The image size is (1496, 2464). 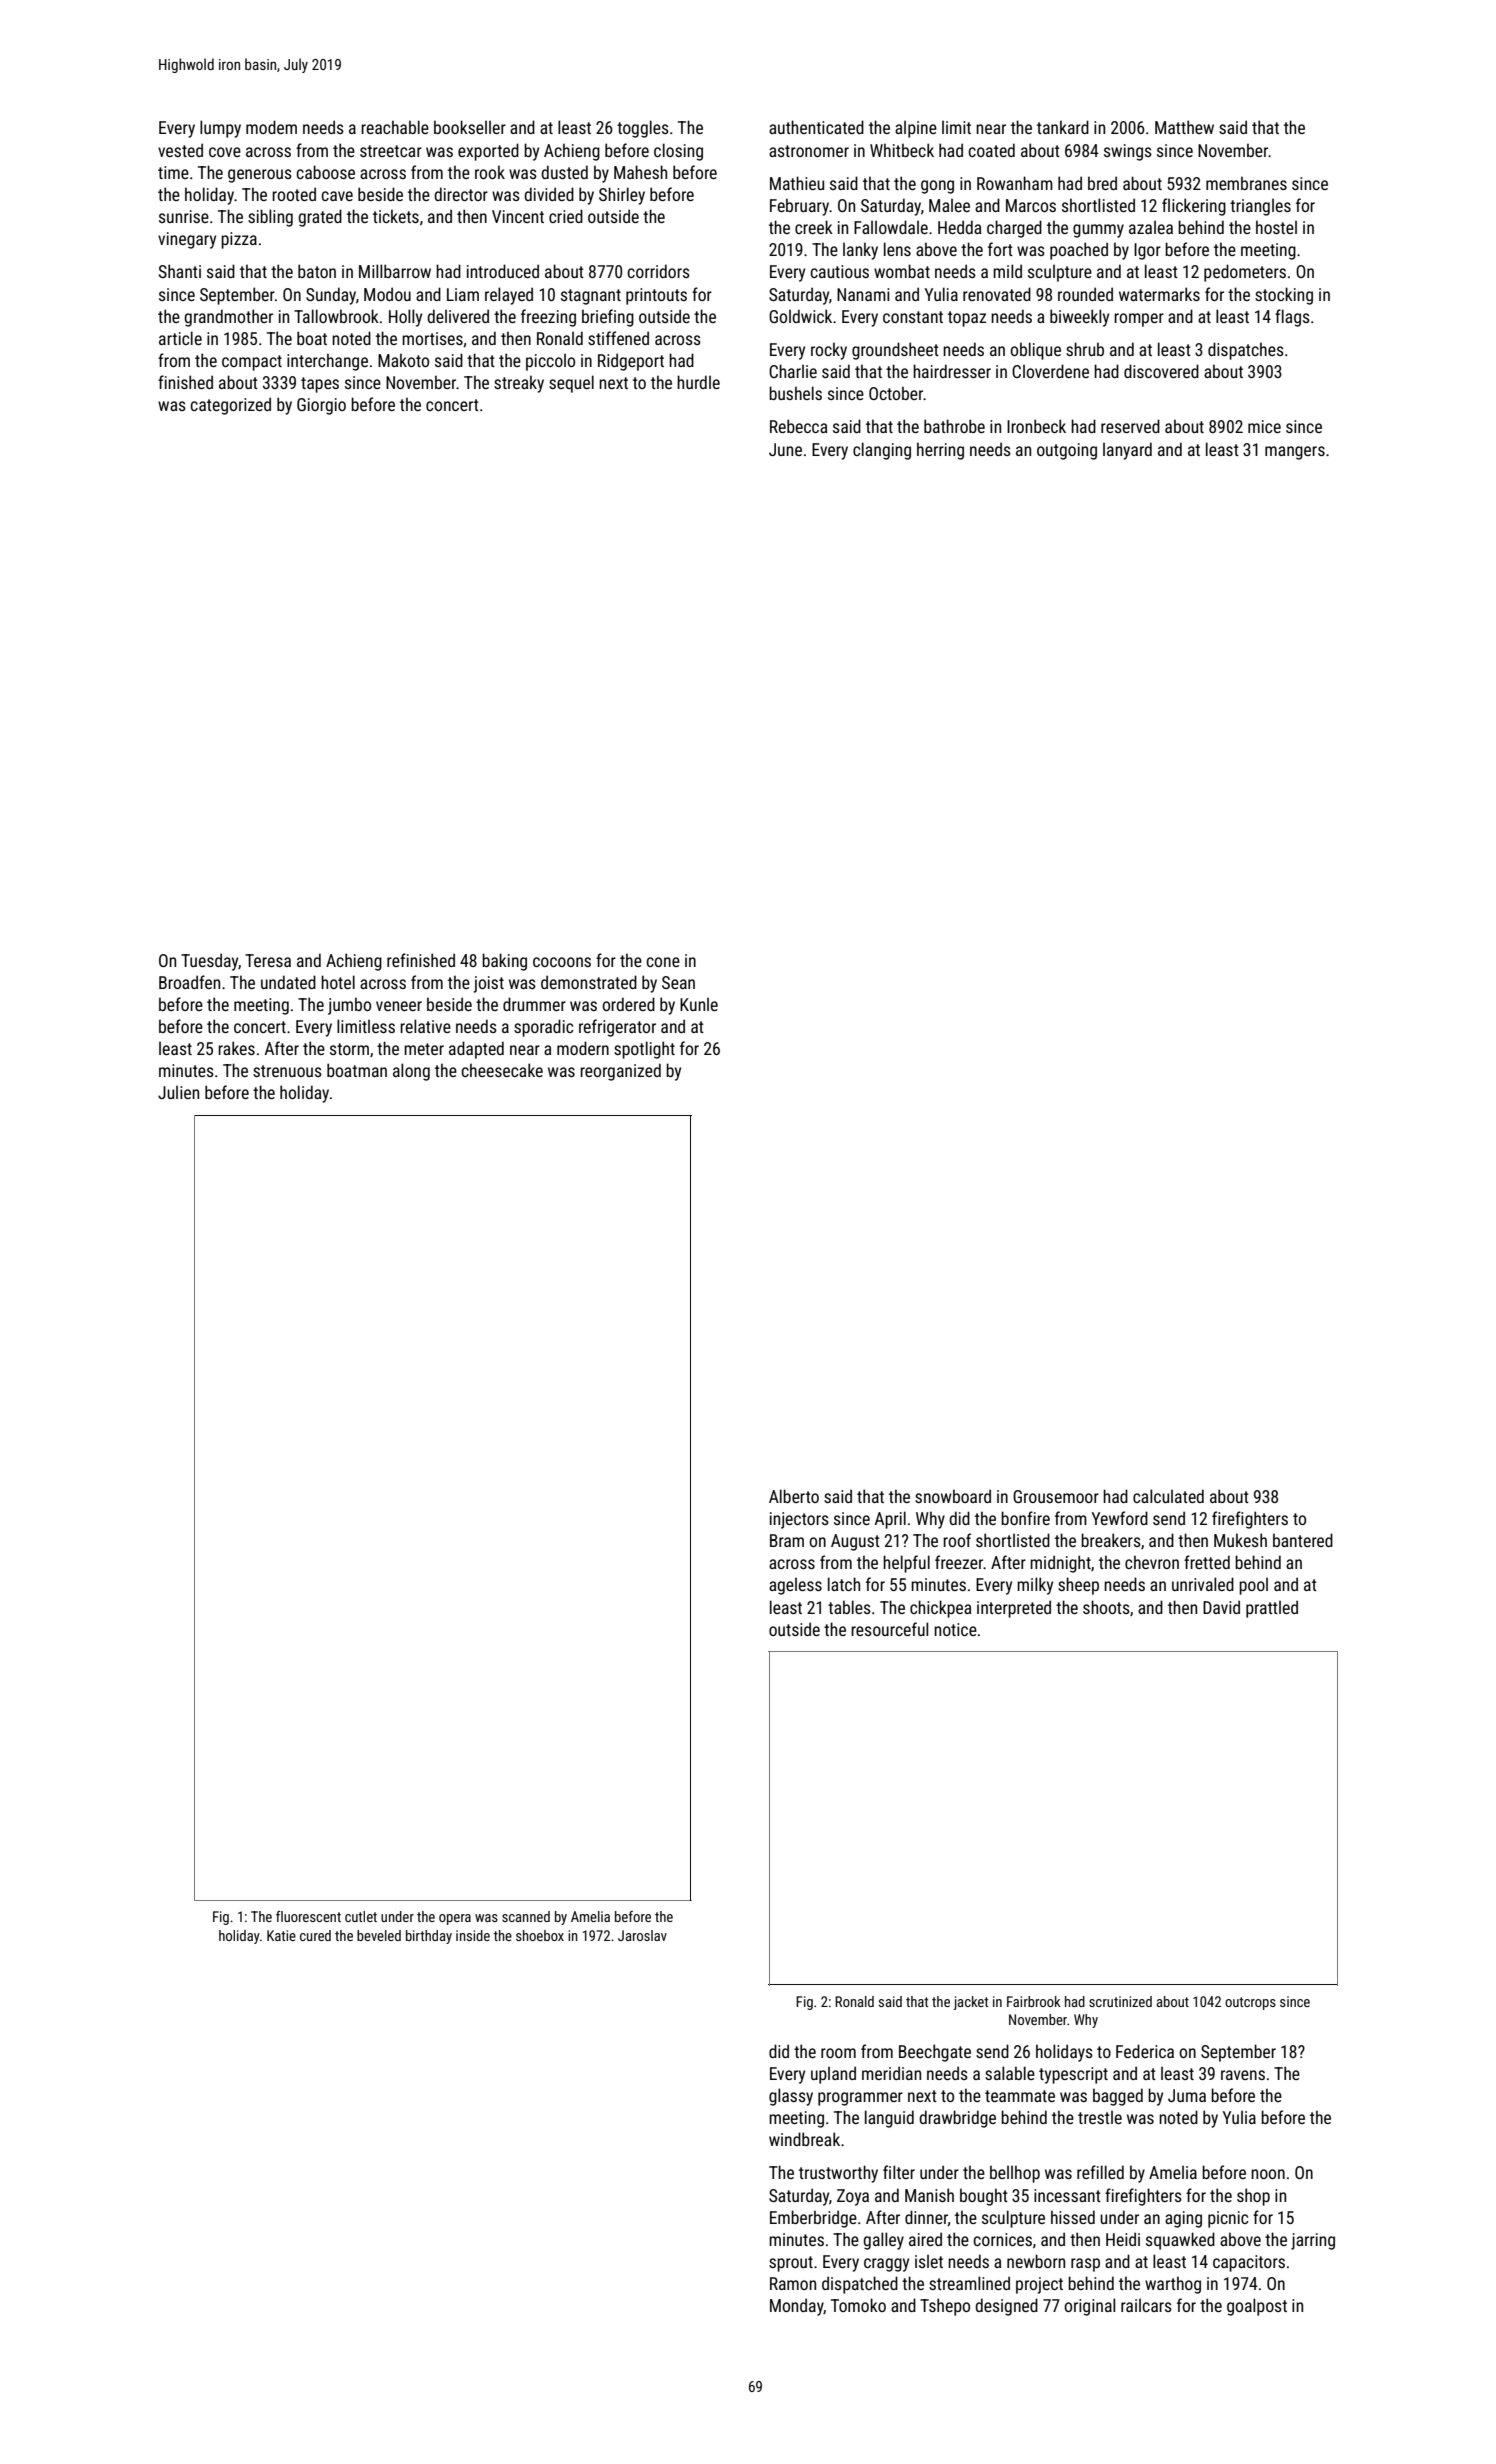 What do you see at coordinates (220, 129) in the image?
I see `lumpy` at bounding box center [220, 129].
